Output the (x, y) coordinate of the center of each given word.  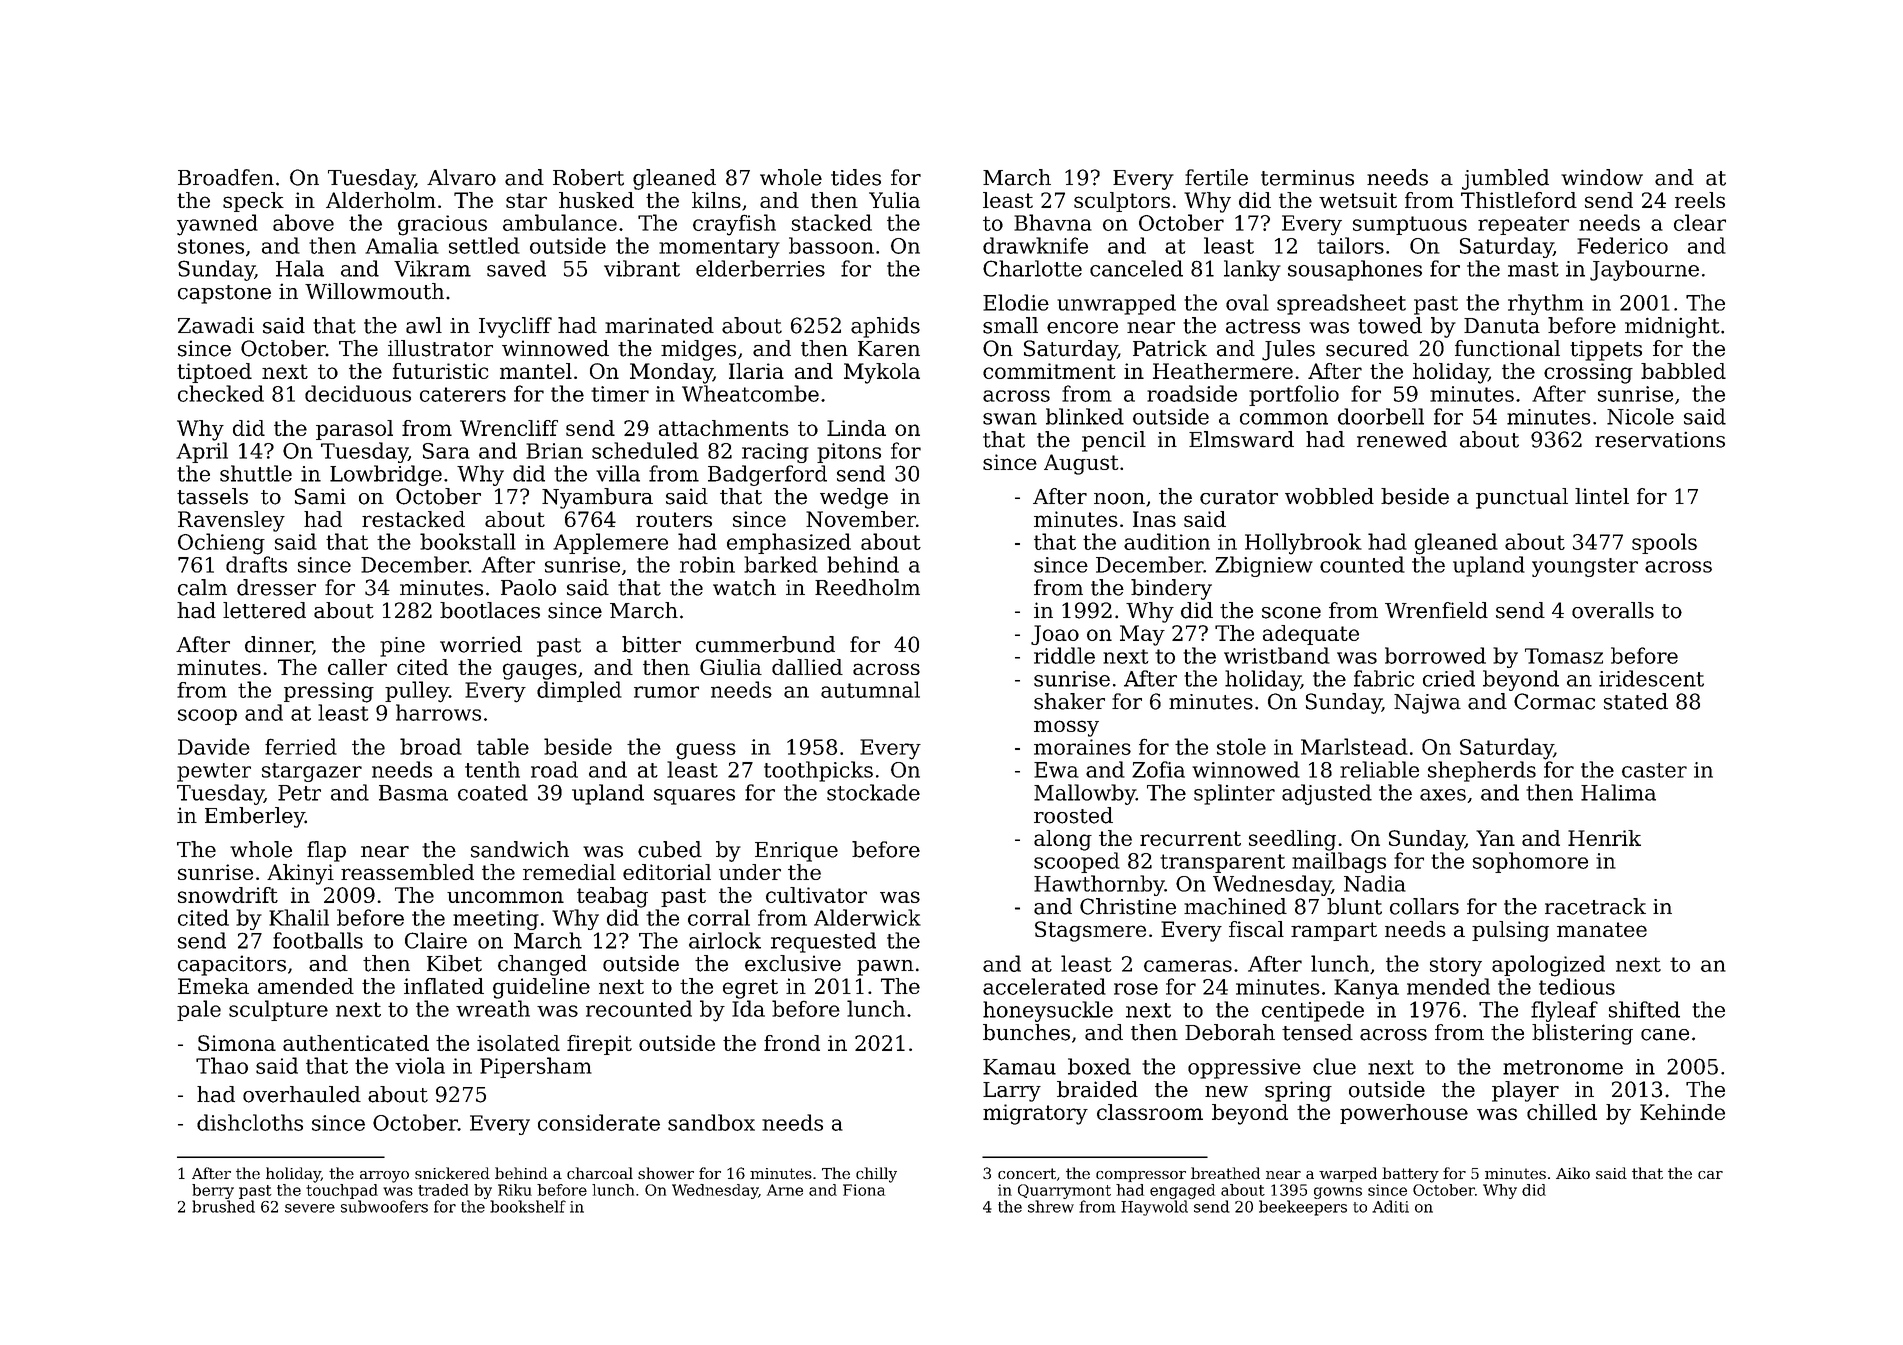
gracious (442, 225)
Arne (785, 1190)
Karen (889, 349)
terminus (1307, 178)
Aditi (1390, 1206)
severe (310, 1208)
